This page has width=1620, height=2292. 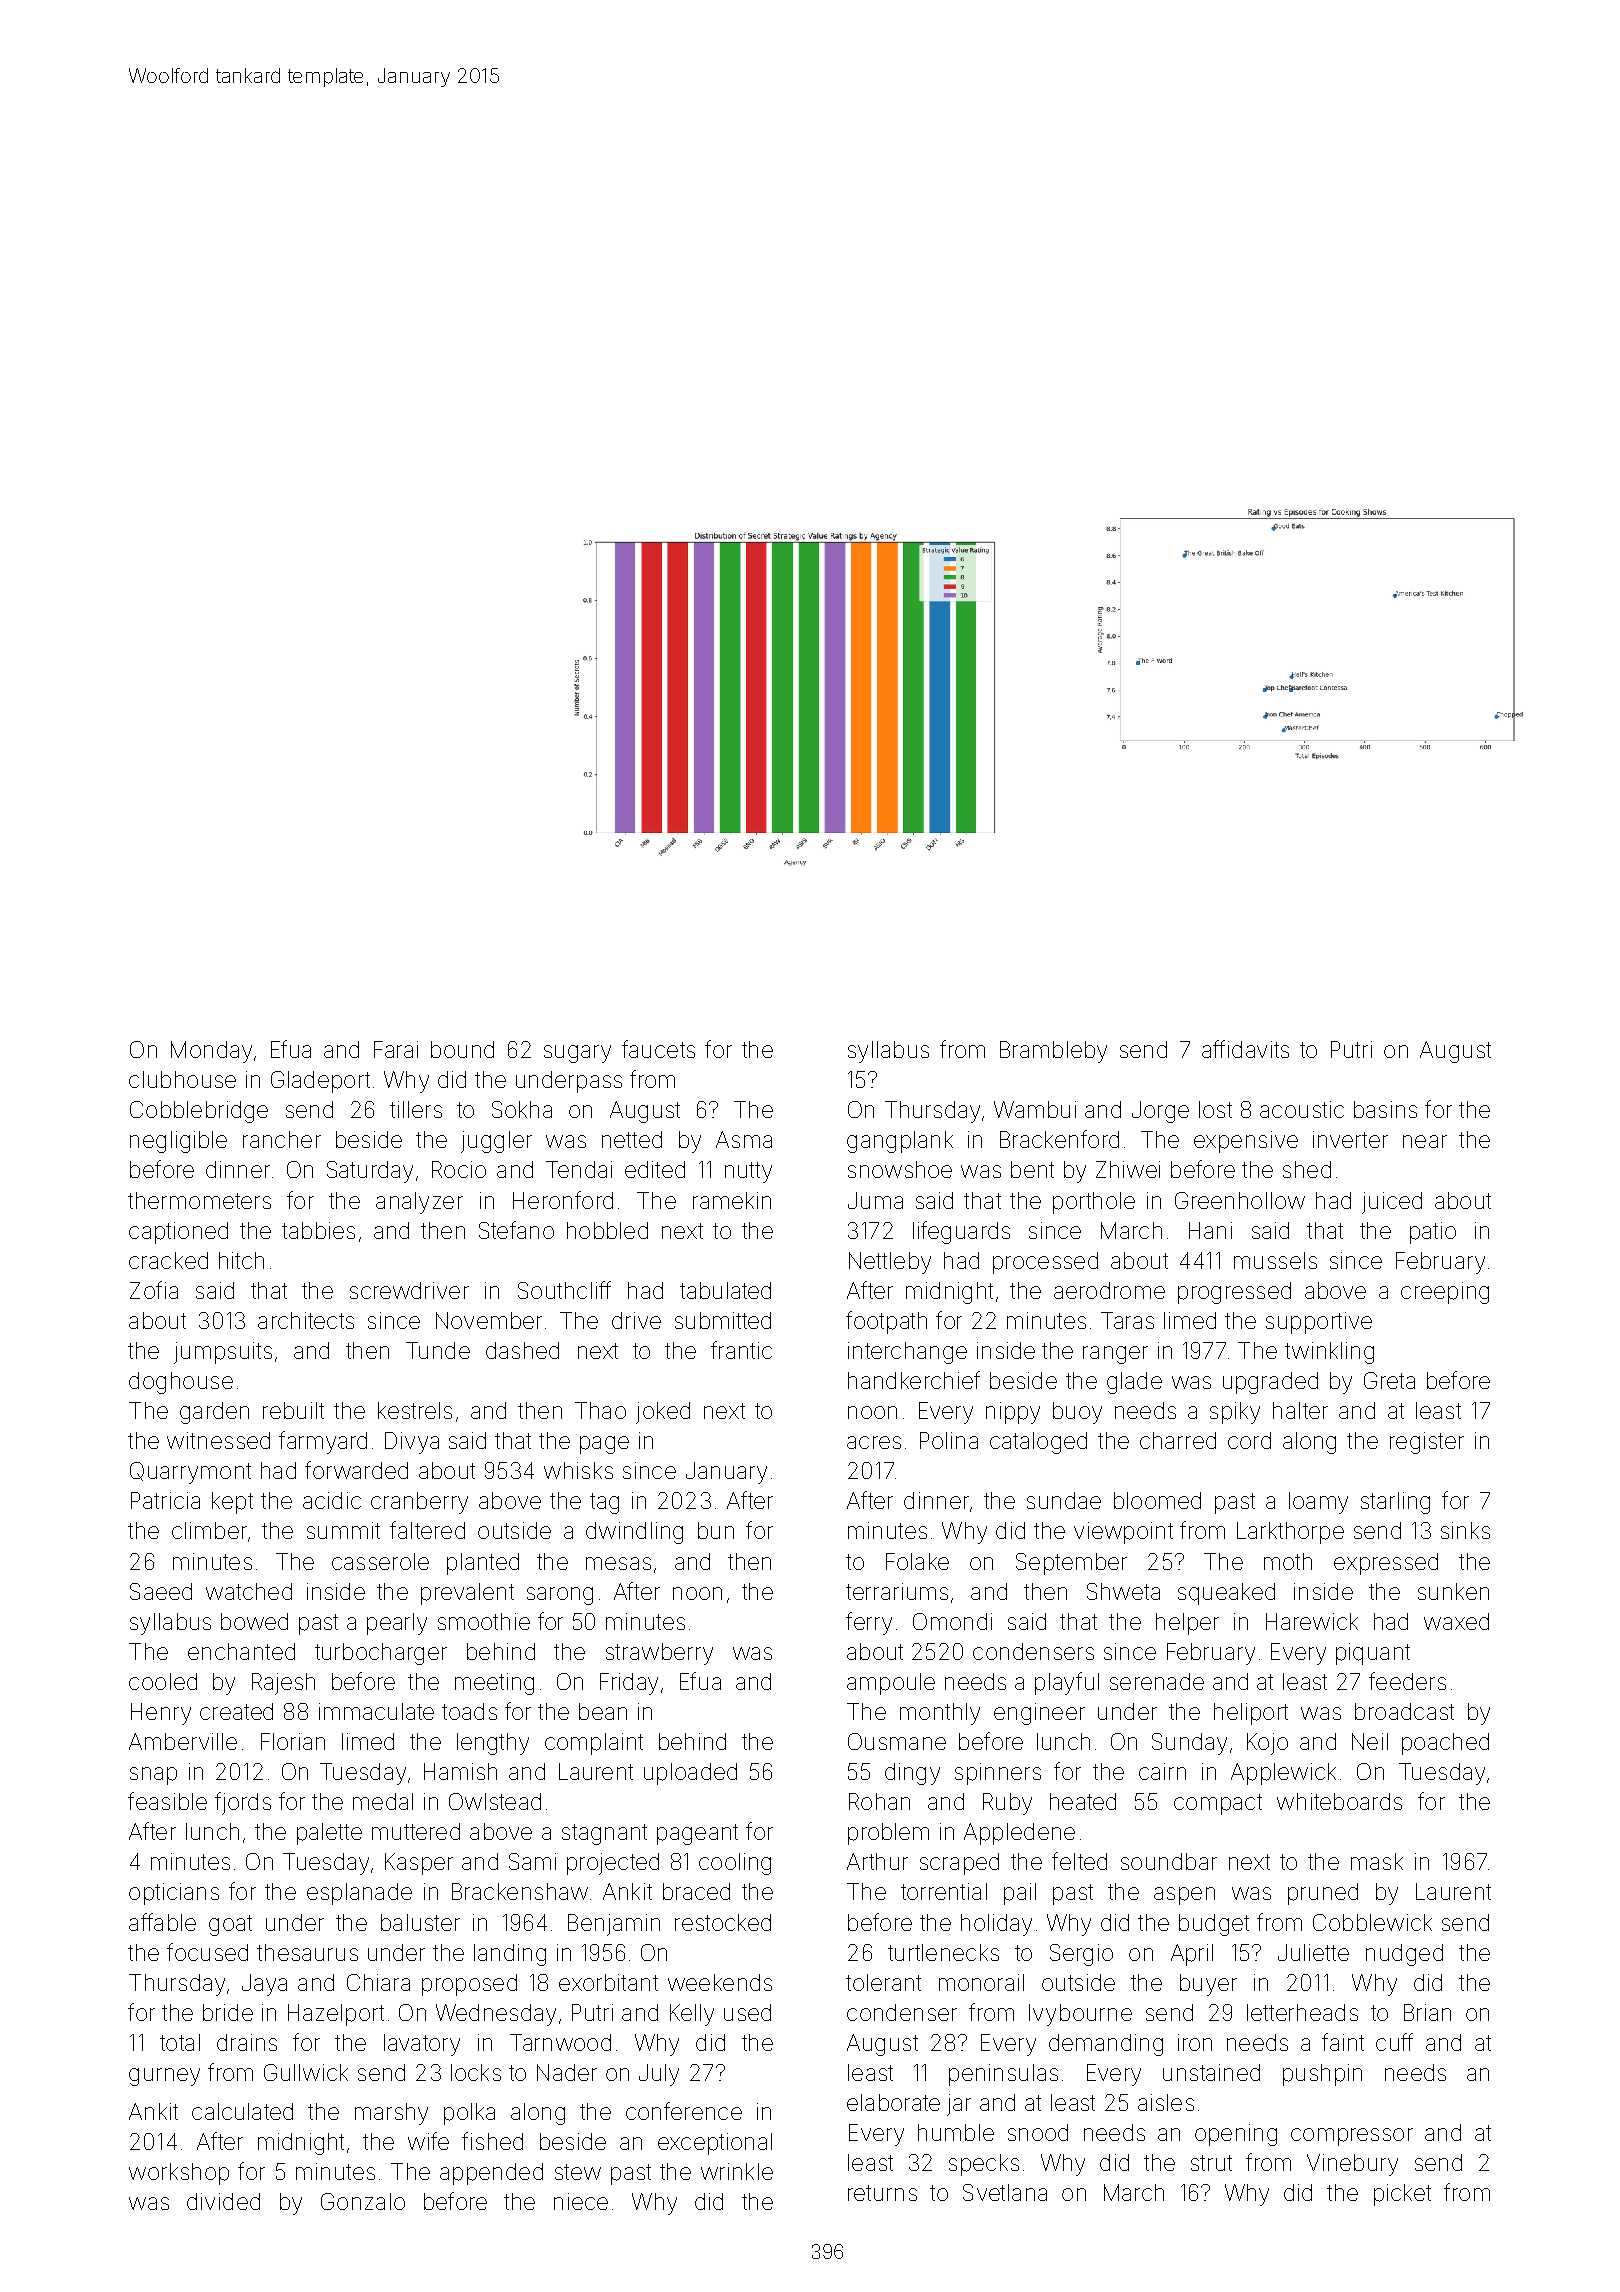 What do you see at coordinates (961, 1232) in the page?
I see `lifeguards` at bounding box center [961, 1232].
